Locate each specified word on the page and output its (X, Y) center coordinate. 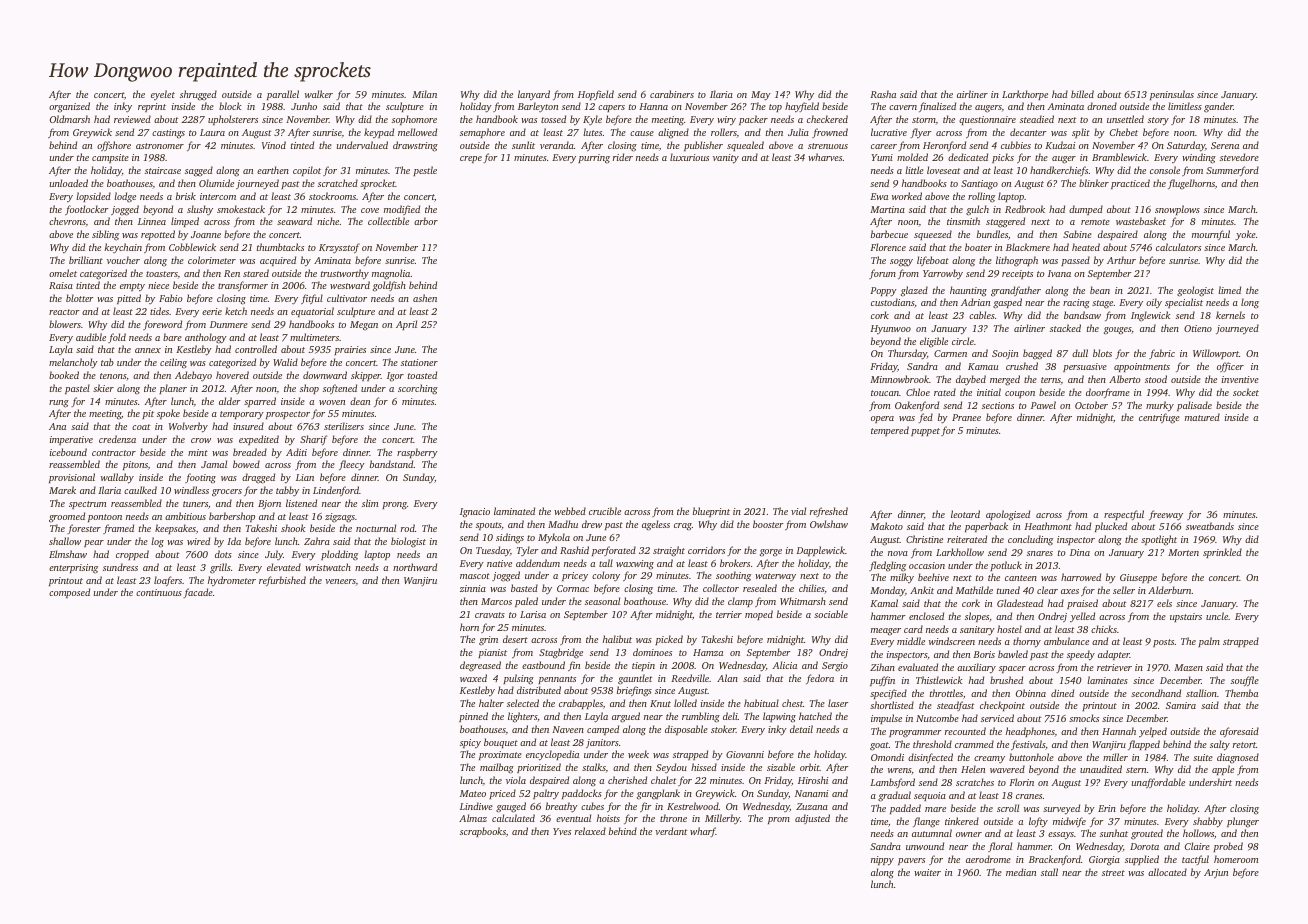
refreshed (829, 512)
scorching (418, 389)
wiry (726, 120)
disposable (686, 730)
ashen (425, 298)
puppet (925, 432)
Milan (424, 94)
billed (1082, 94)
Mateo (473, 793)
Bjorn (269, 504)
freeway (1166, 515)
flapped (1144, 745)
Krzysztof (339, 248)
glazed (914, 291)
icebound (68, 452)
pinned (473, 717)
